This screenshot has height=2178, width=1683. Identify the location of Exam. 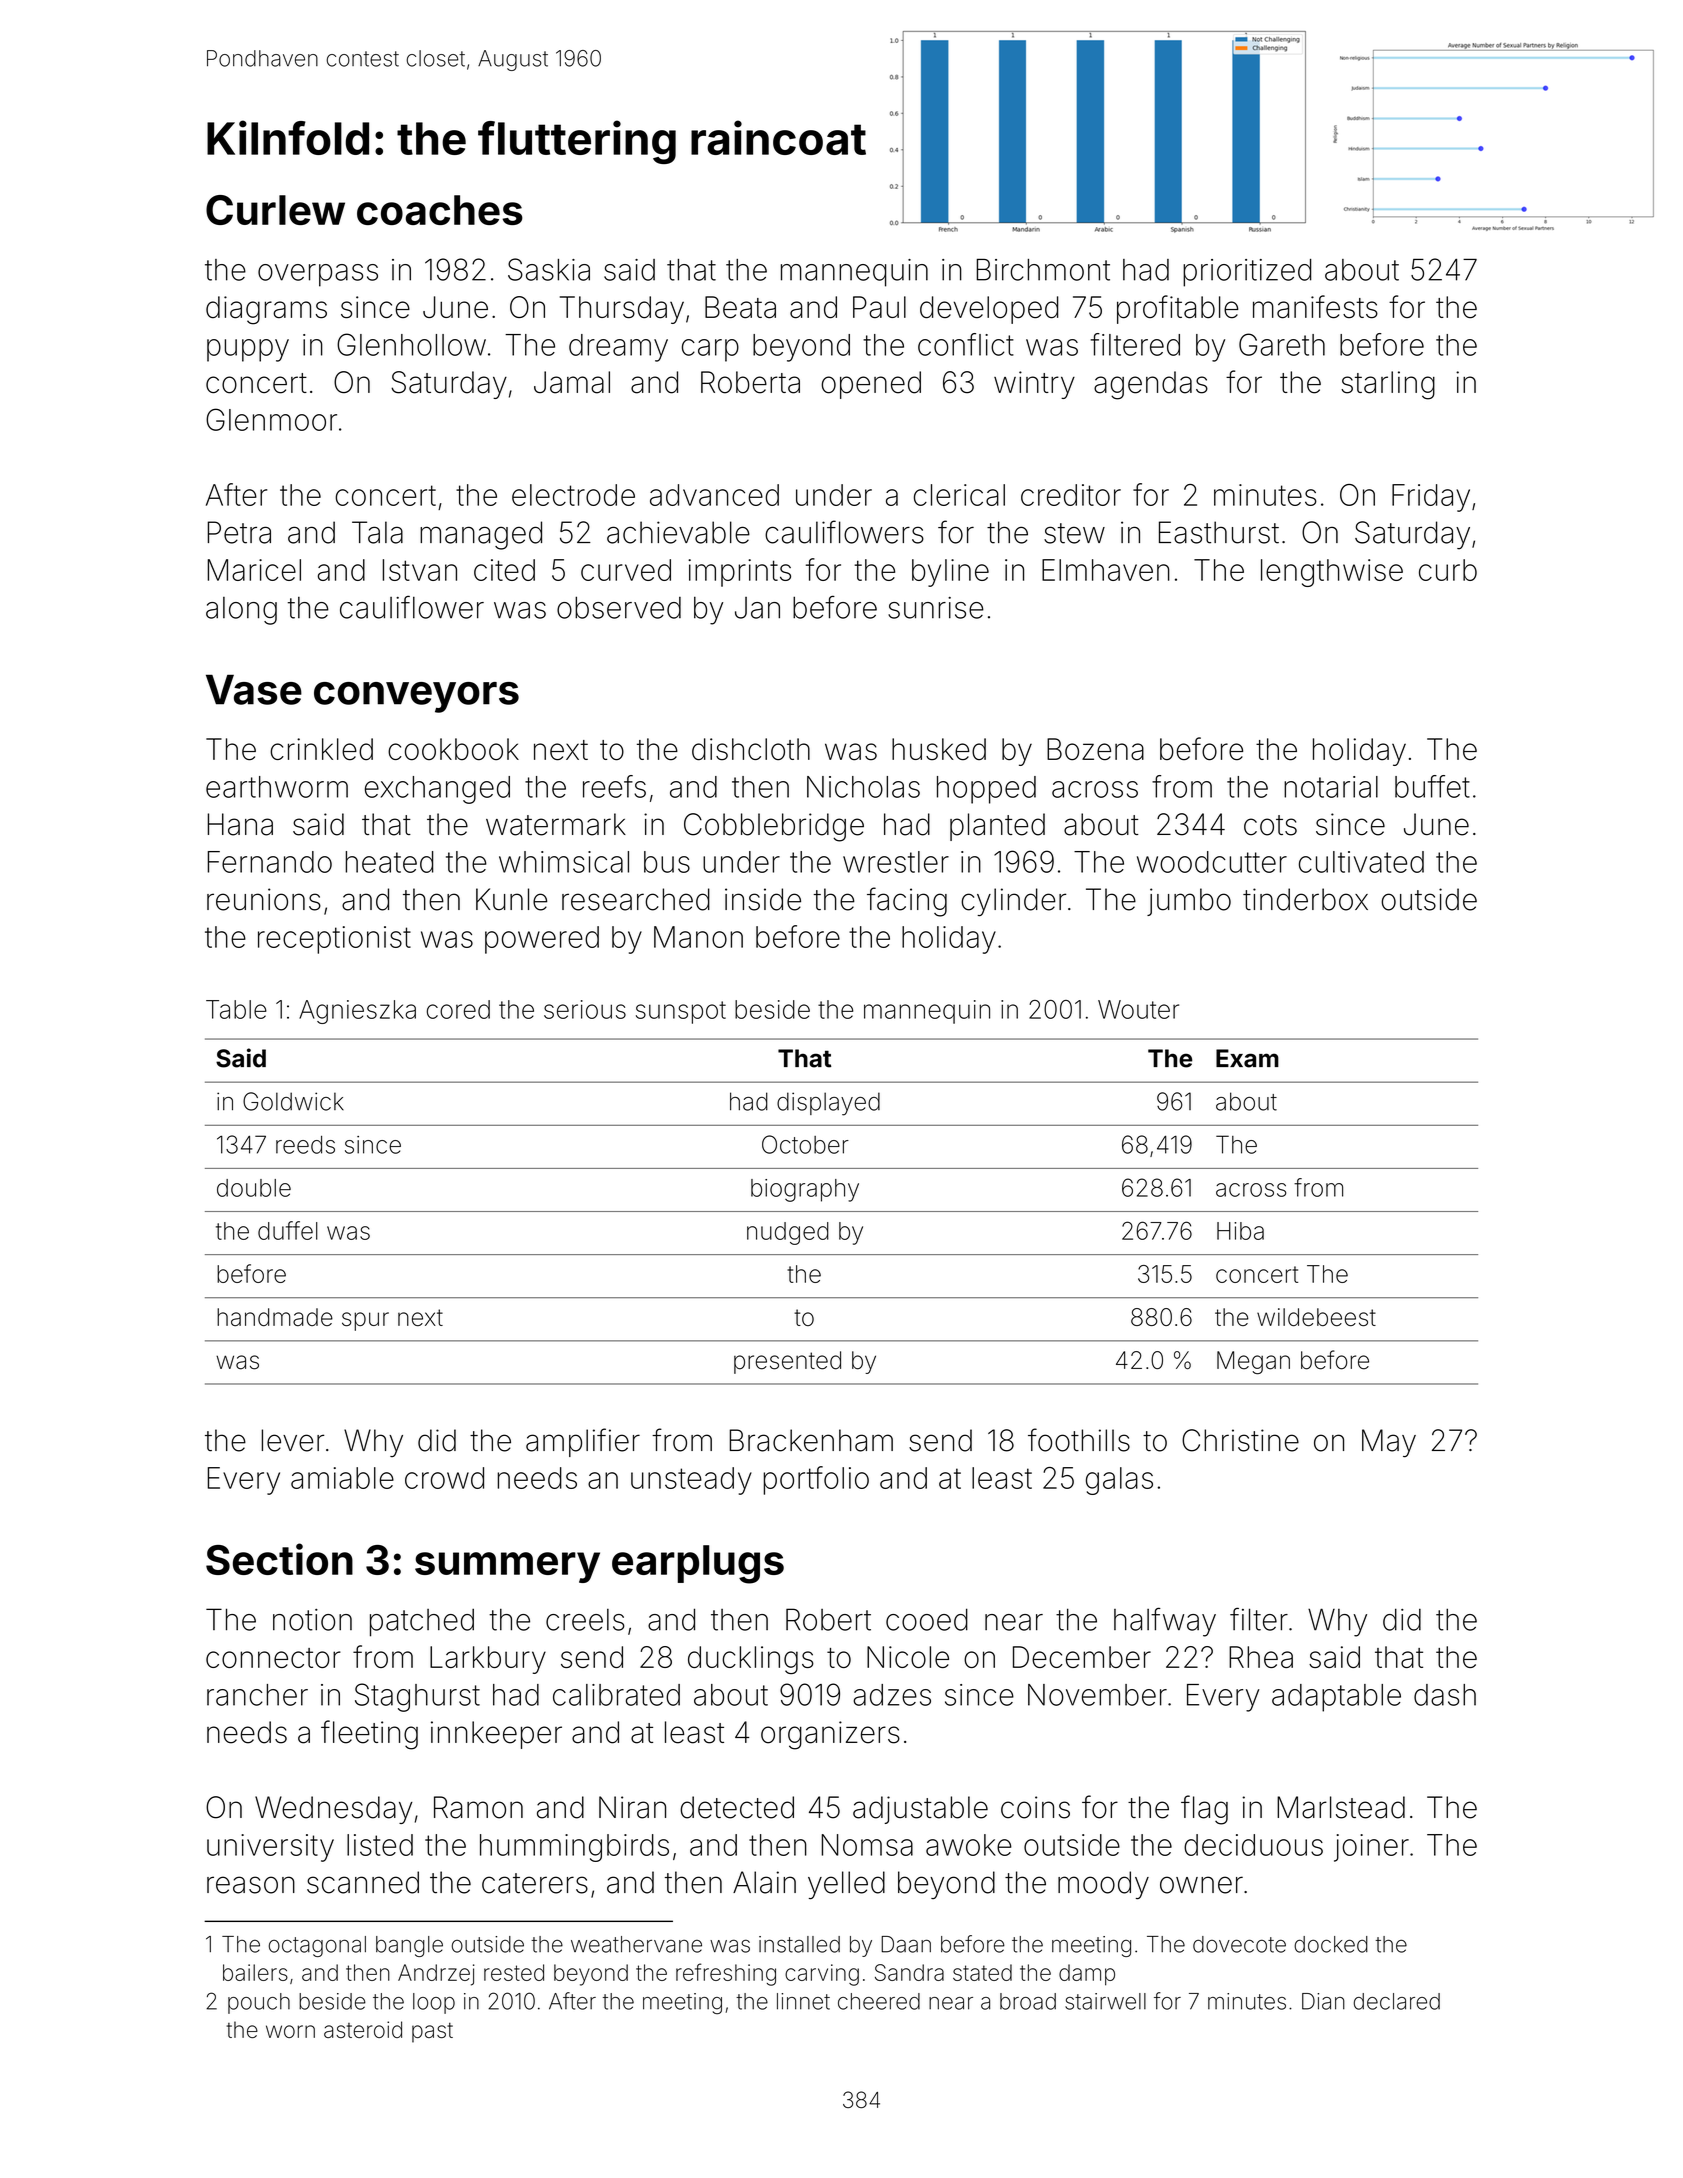
(1247, 1058).
